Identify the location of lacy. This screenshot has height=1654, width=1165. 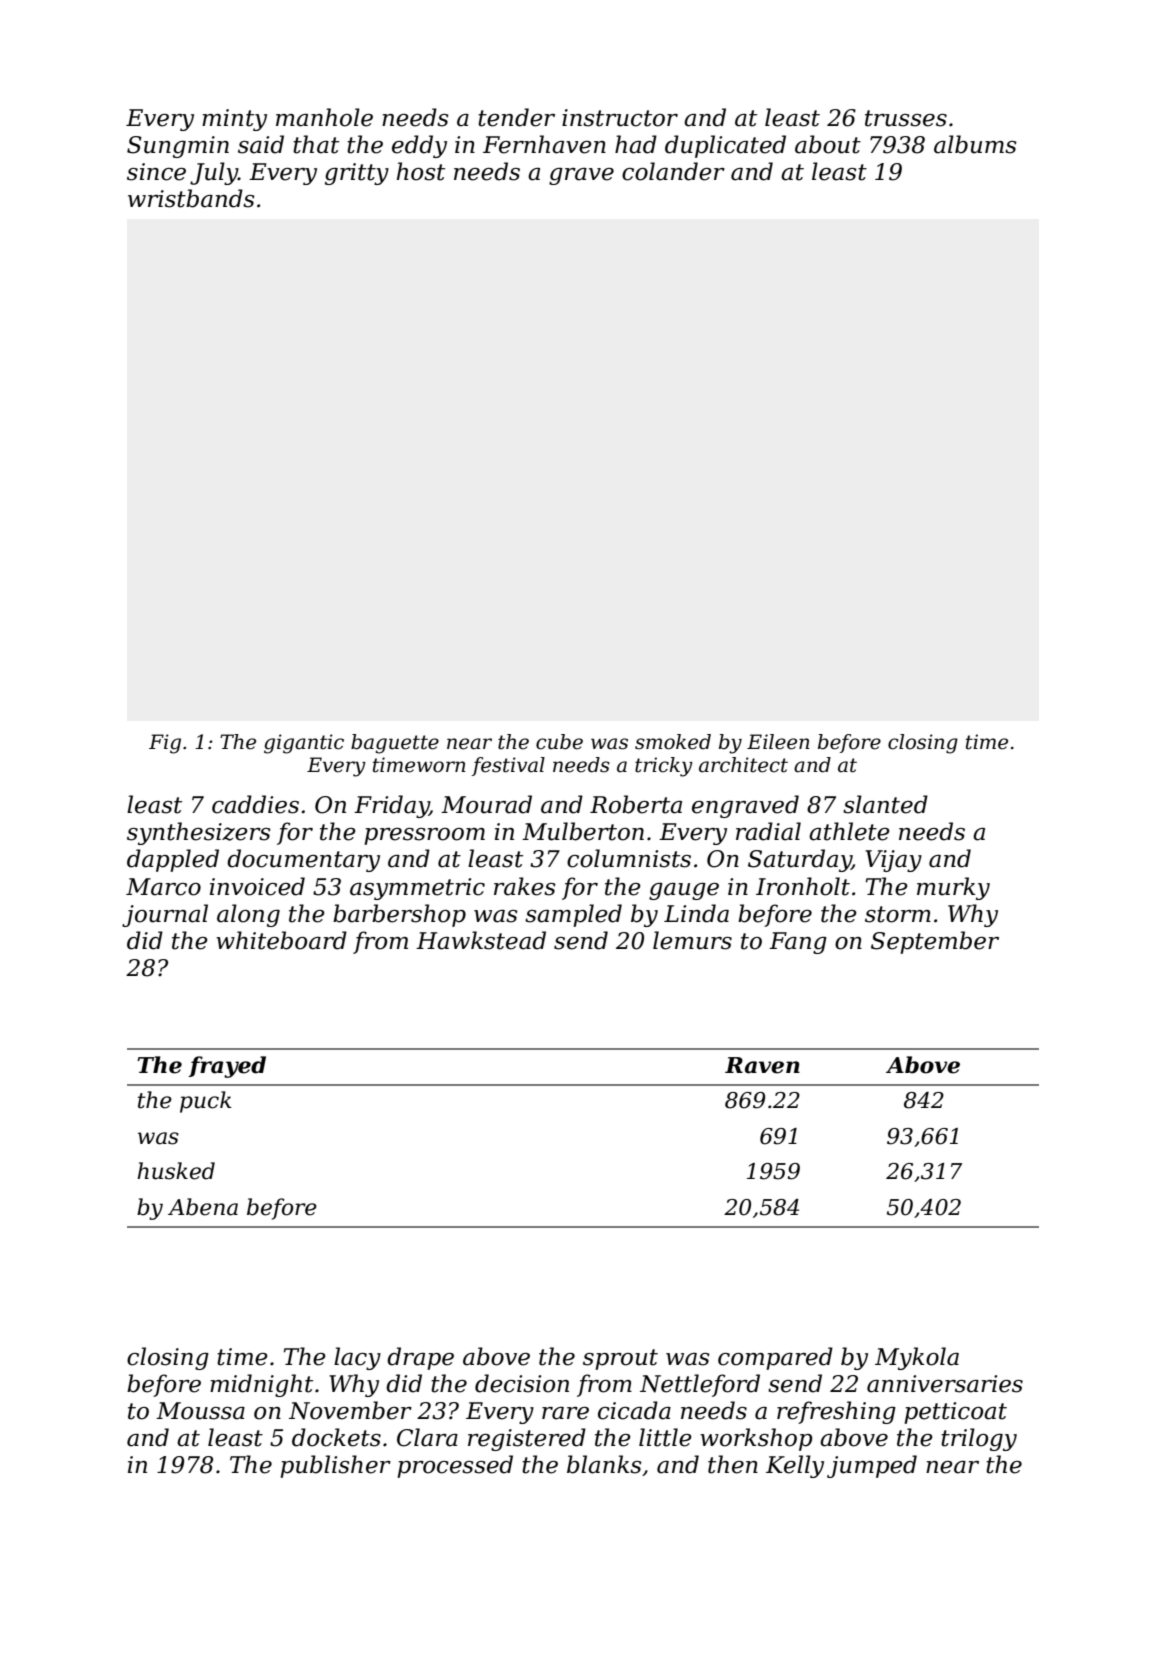
(357, 1358).
